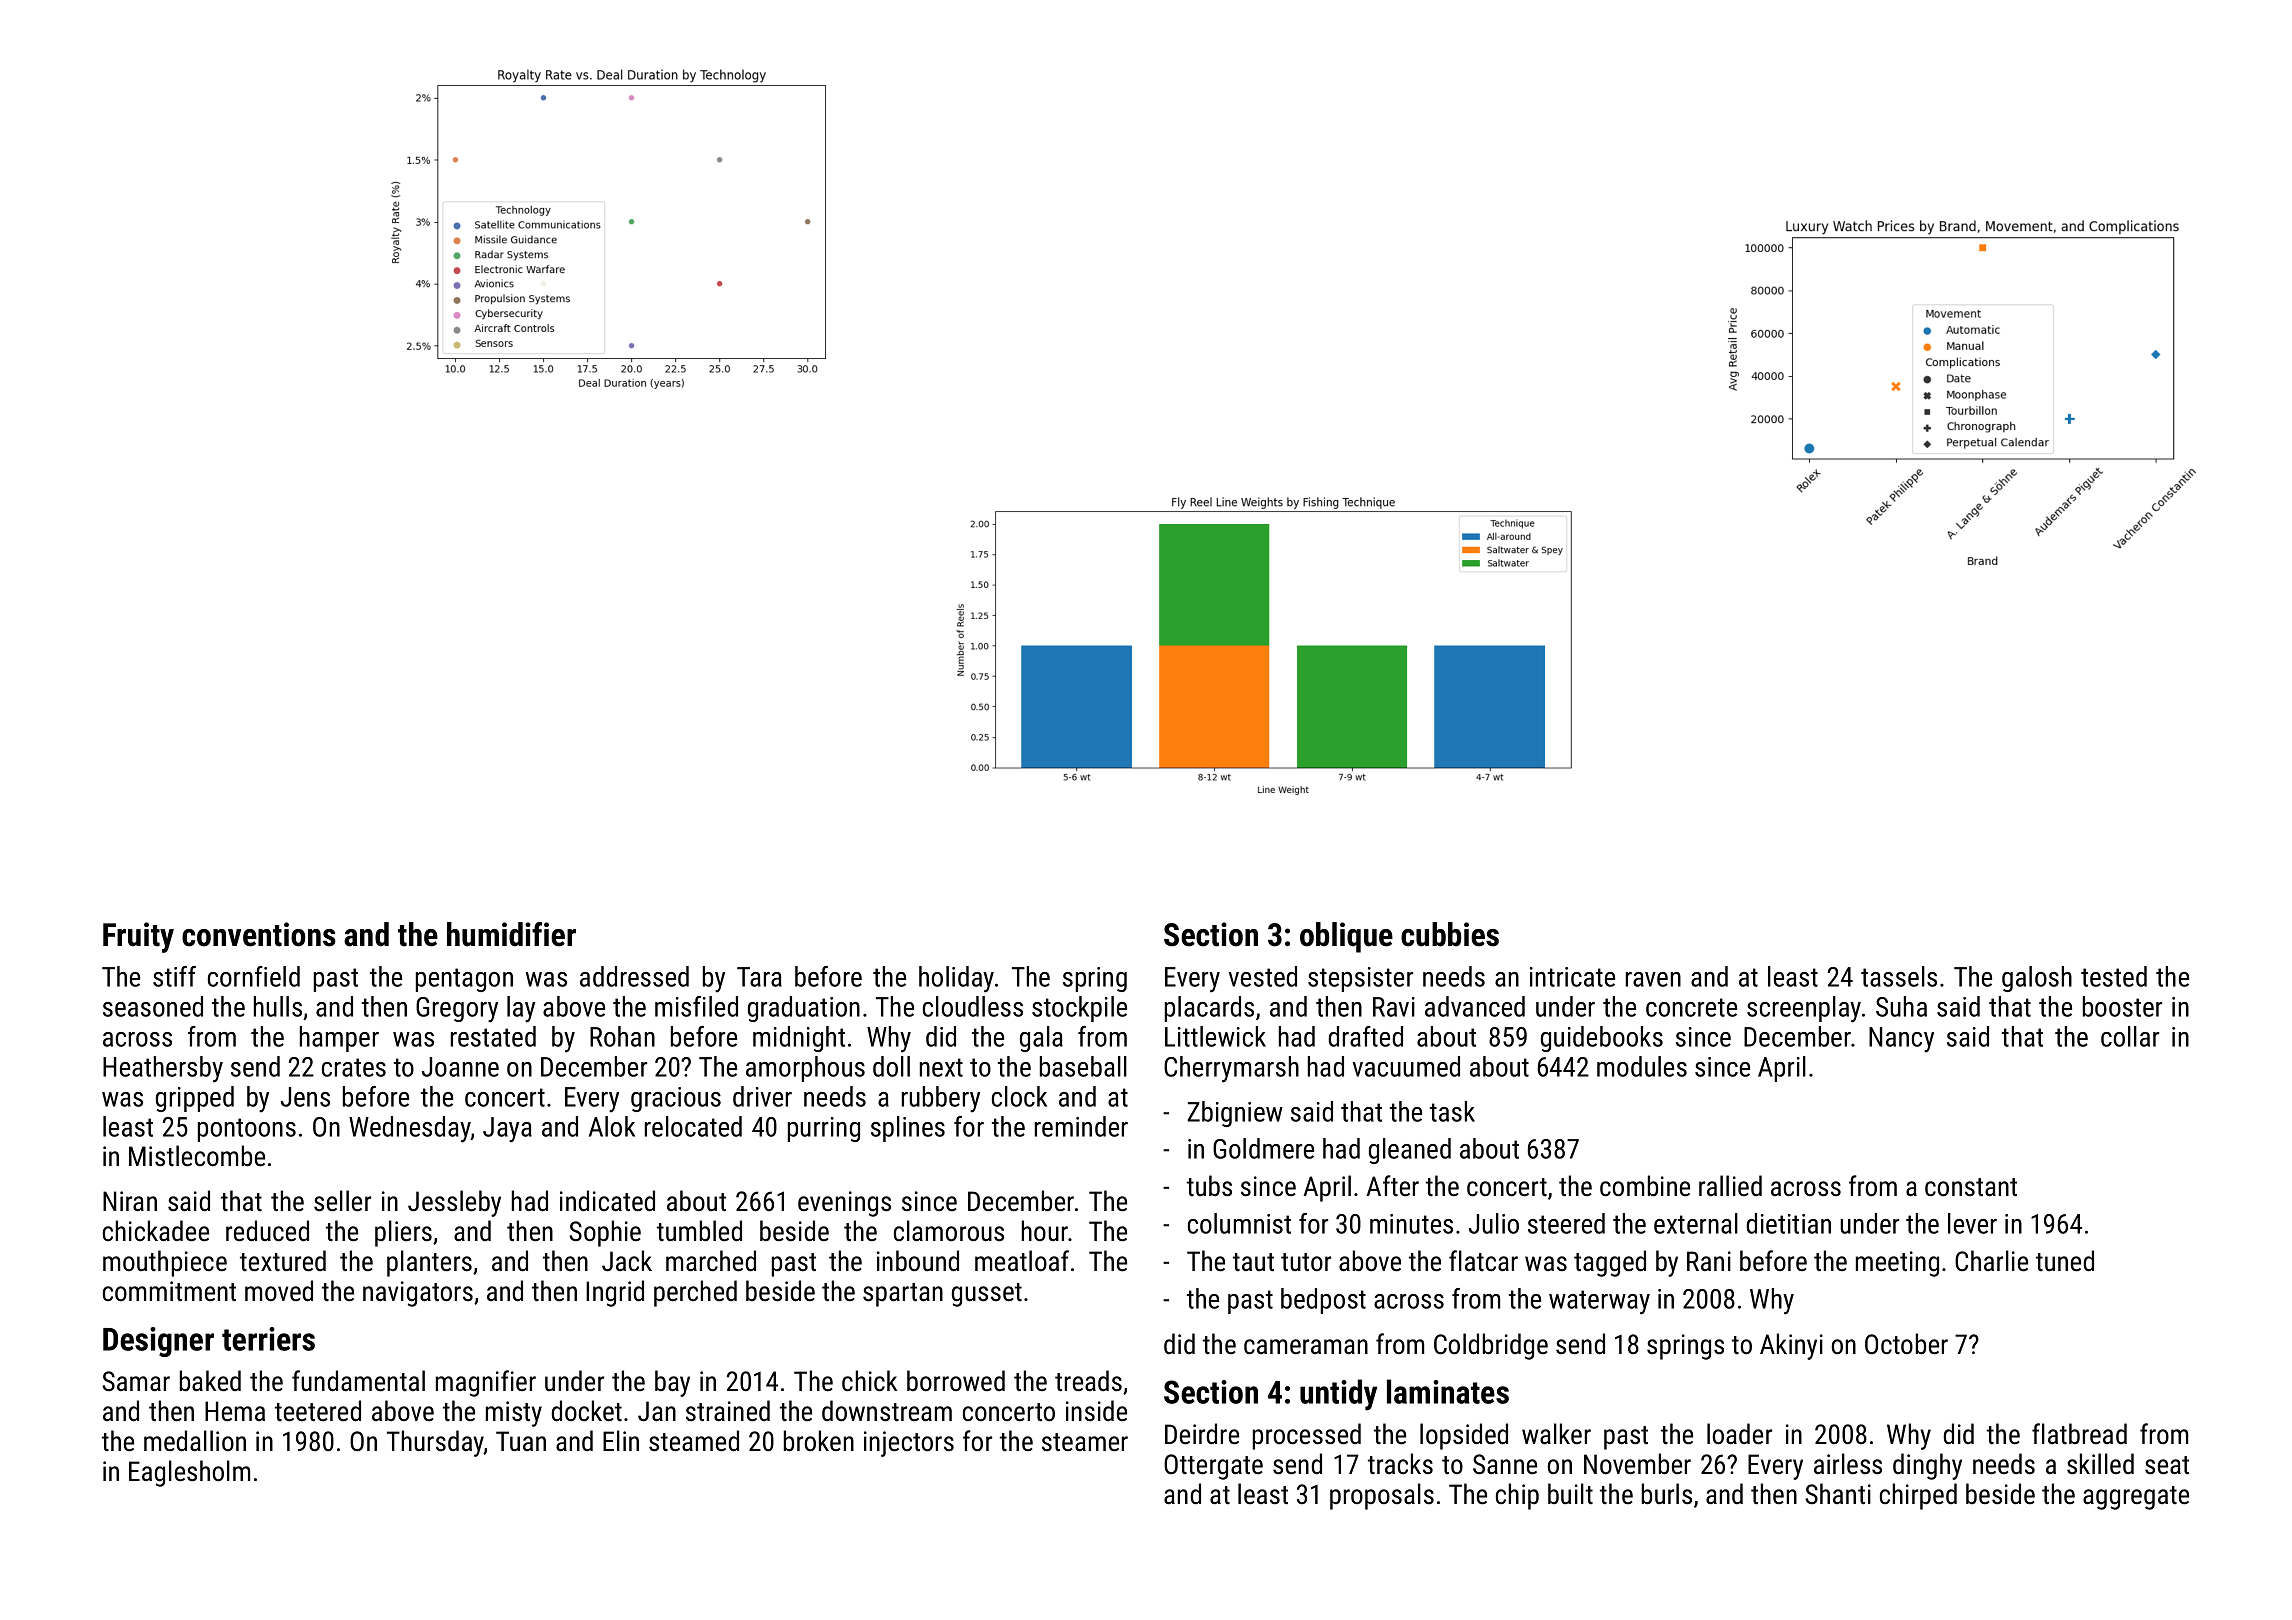  I want to click on tassels, so click(1899, 976).
